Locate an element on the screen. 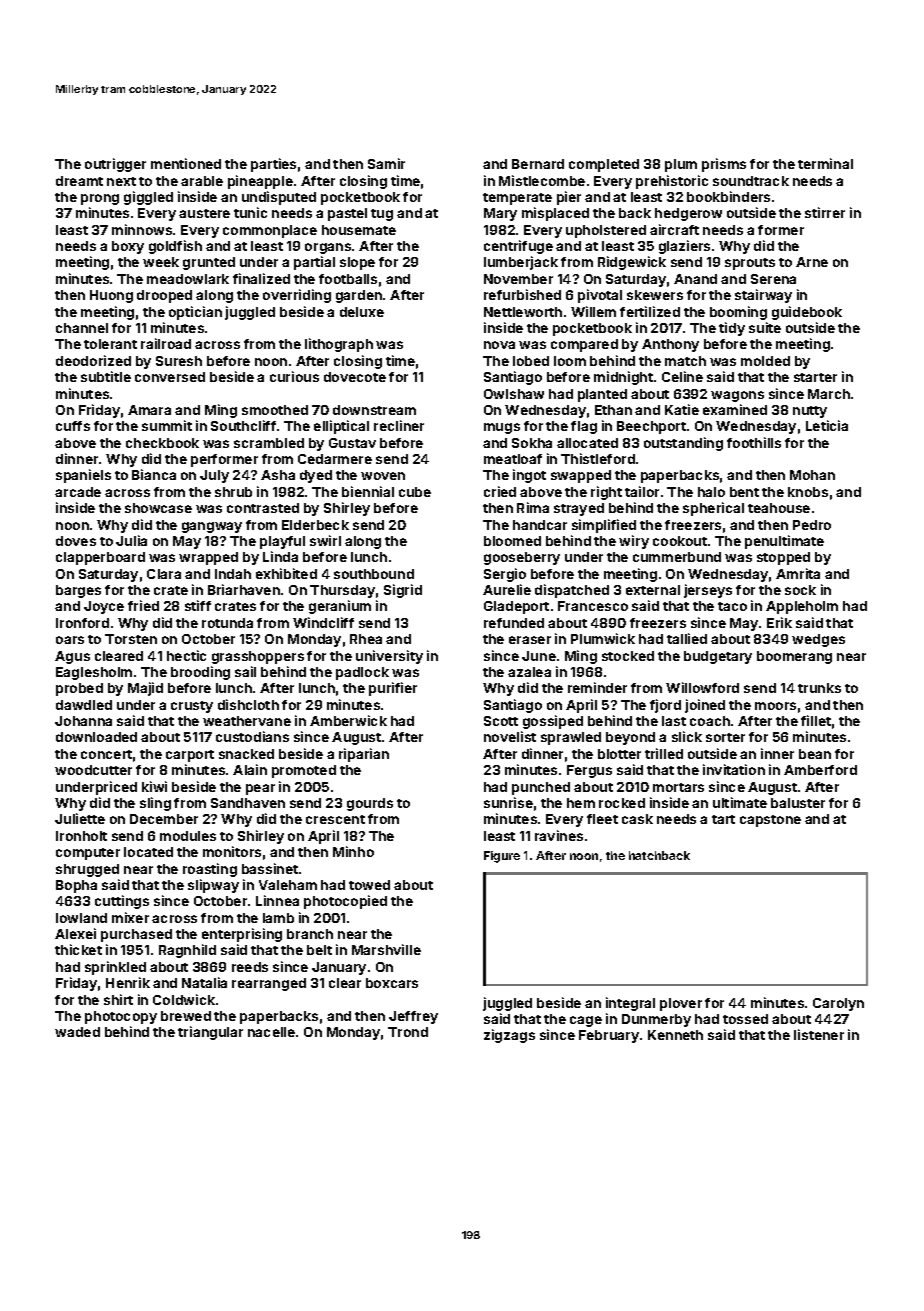 Image resolution: width=924 pixels, height=1311 pixels. Indah is located at coordinates (233, 574).
